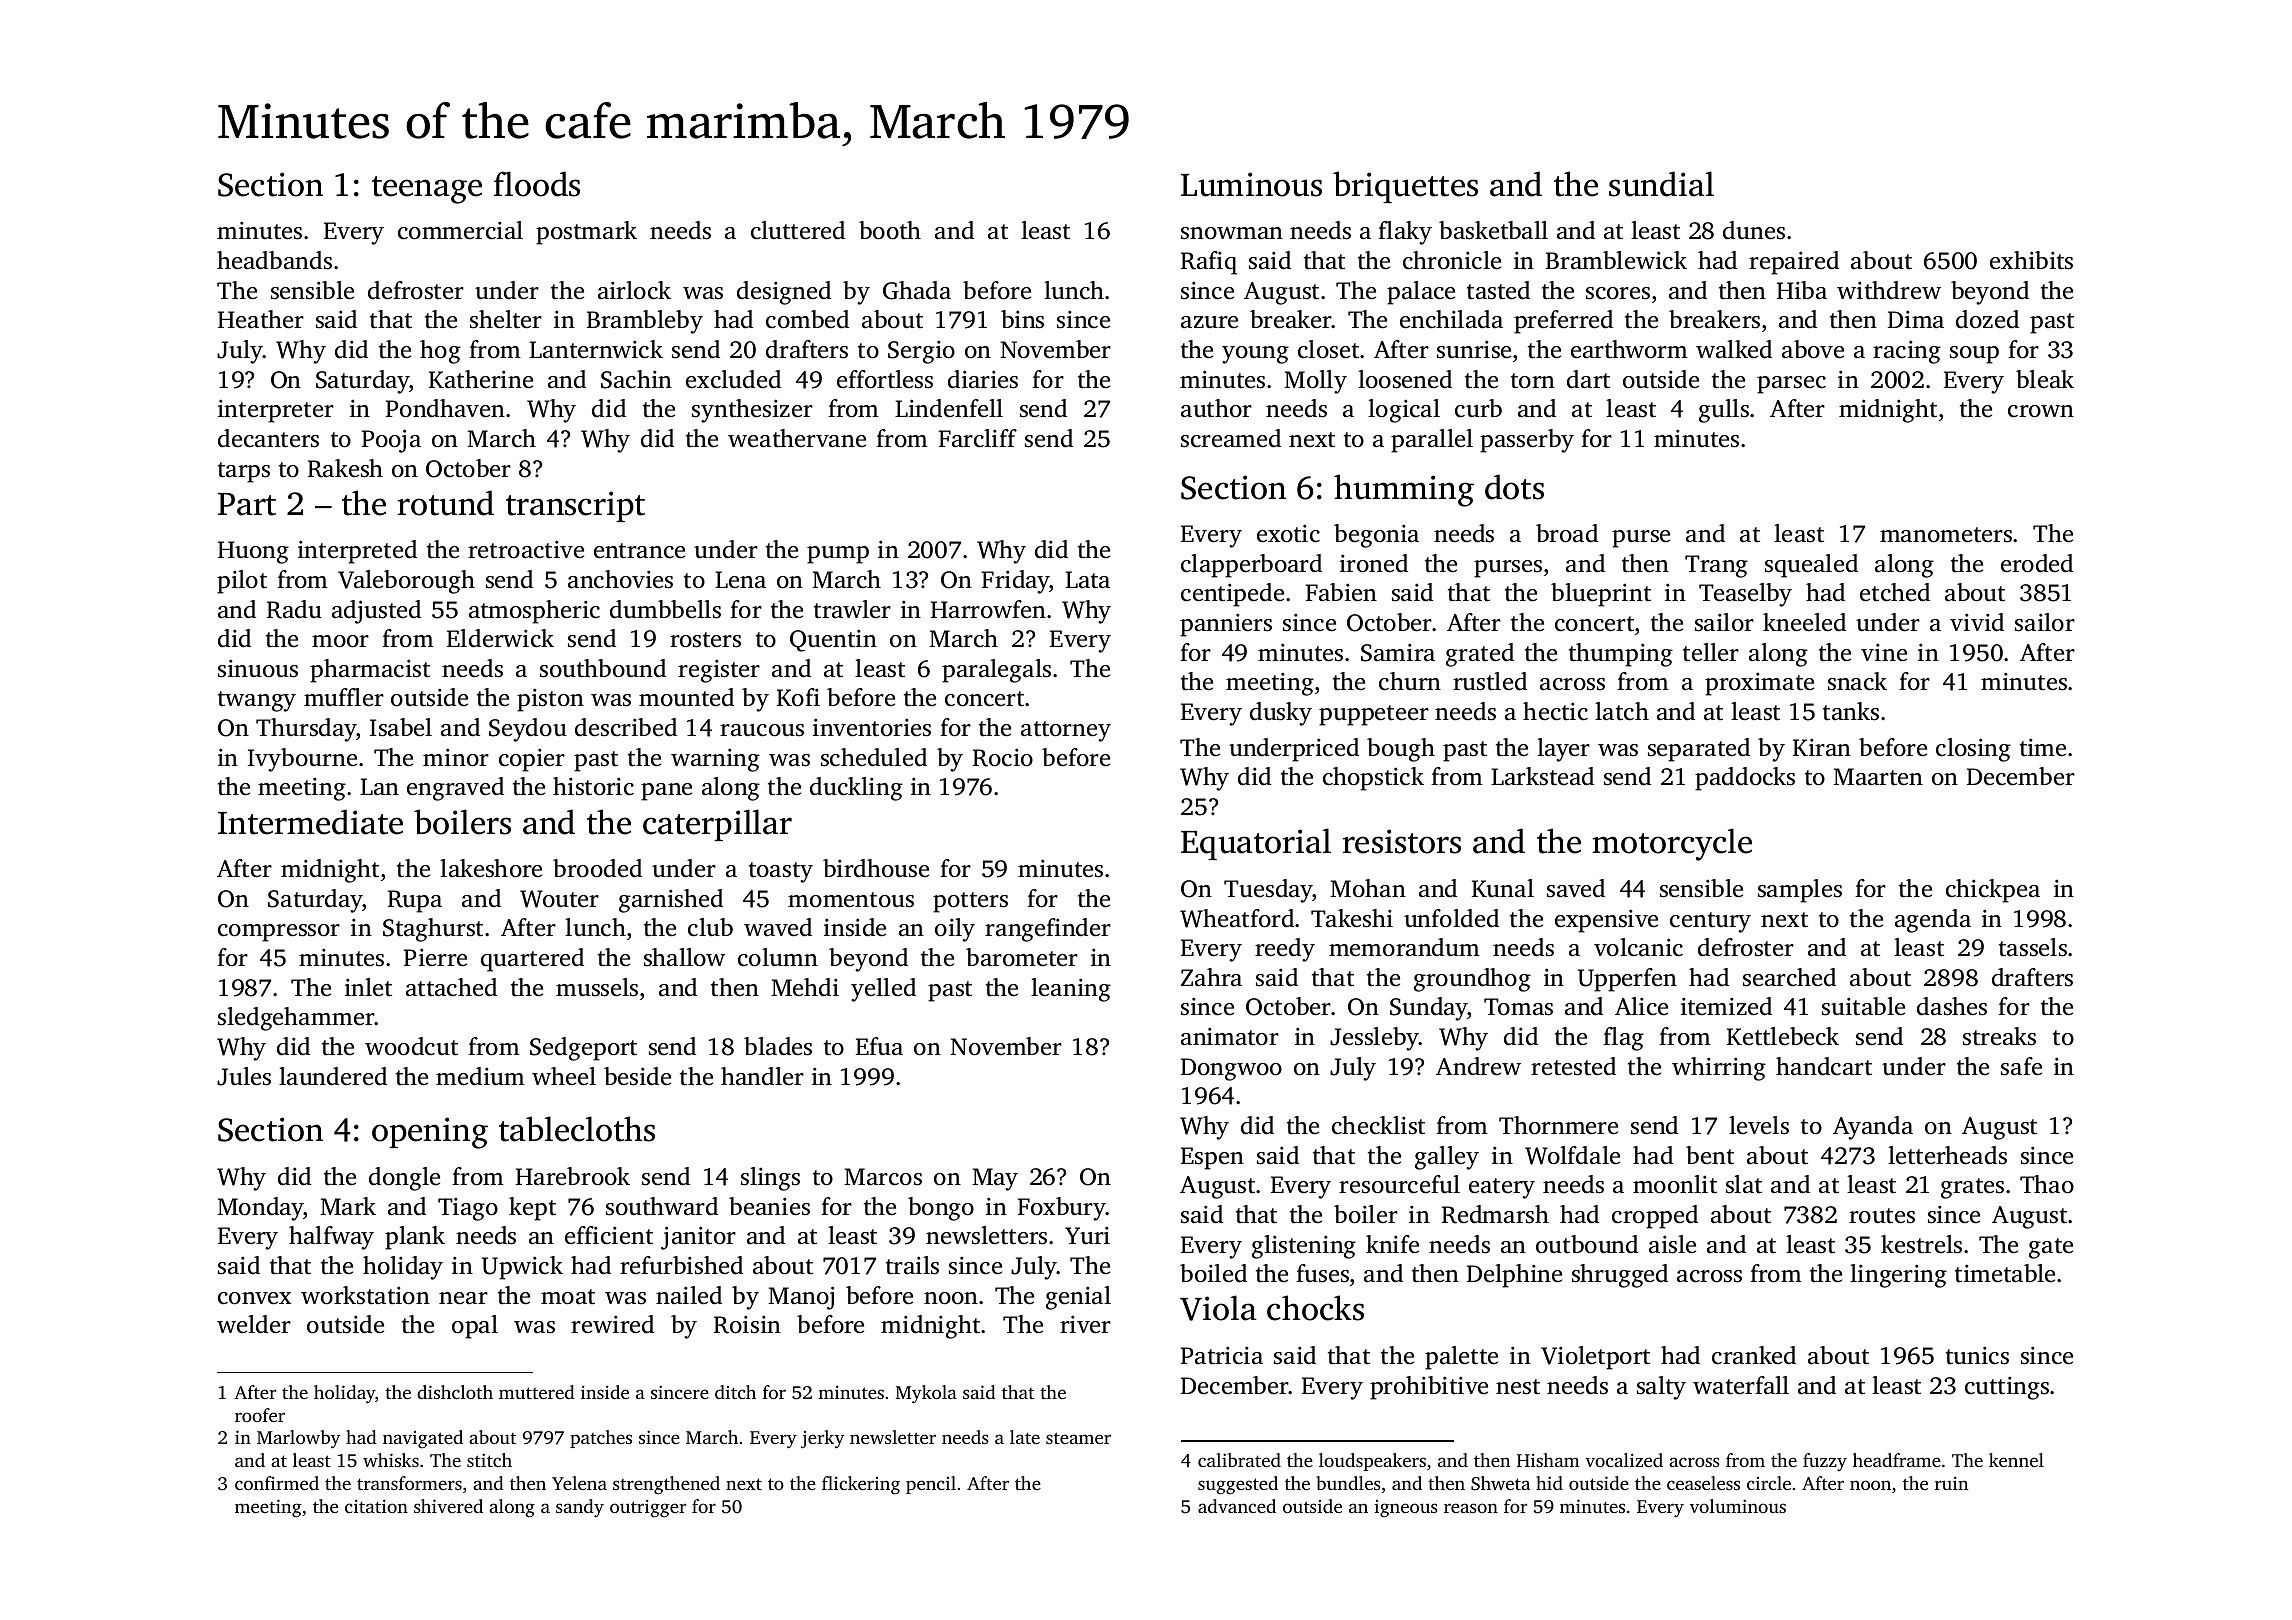  What do you see at coordinates (302, 760) in the image?
I see `Ivybourne` at bounding box center [302, 760].
